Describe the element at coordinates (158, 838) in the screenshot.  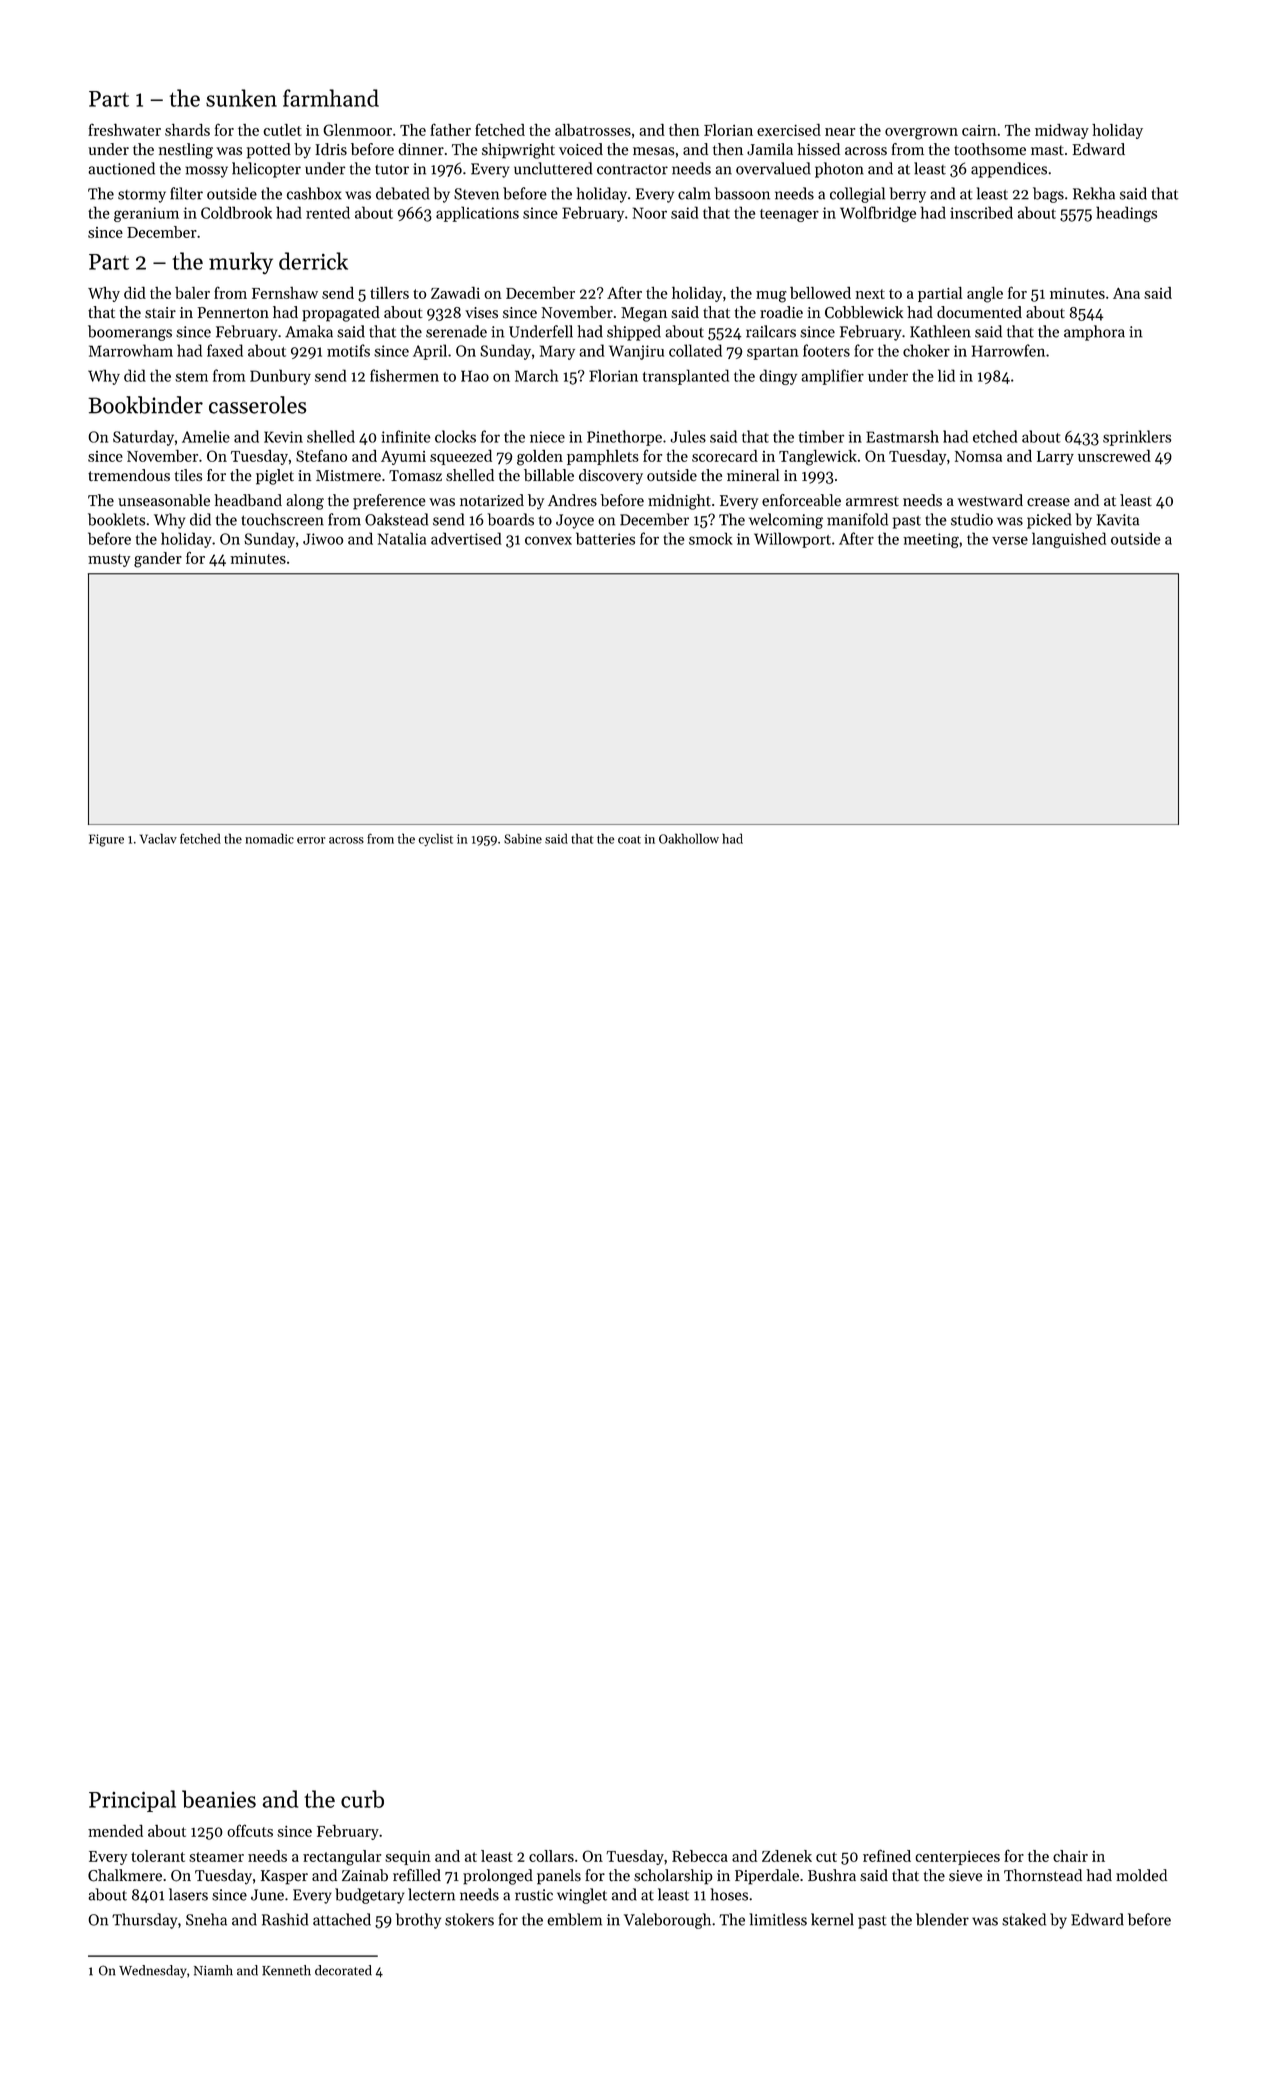
I see `Vaclav` at that location.
